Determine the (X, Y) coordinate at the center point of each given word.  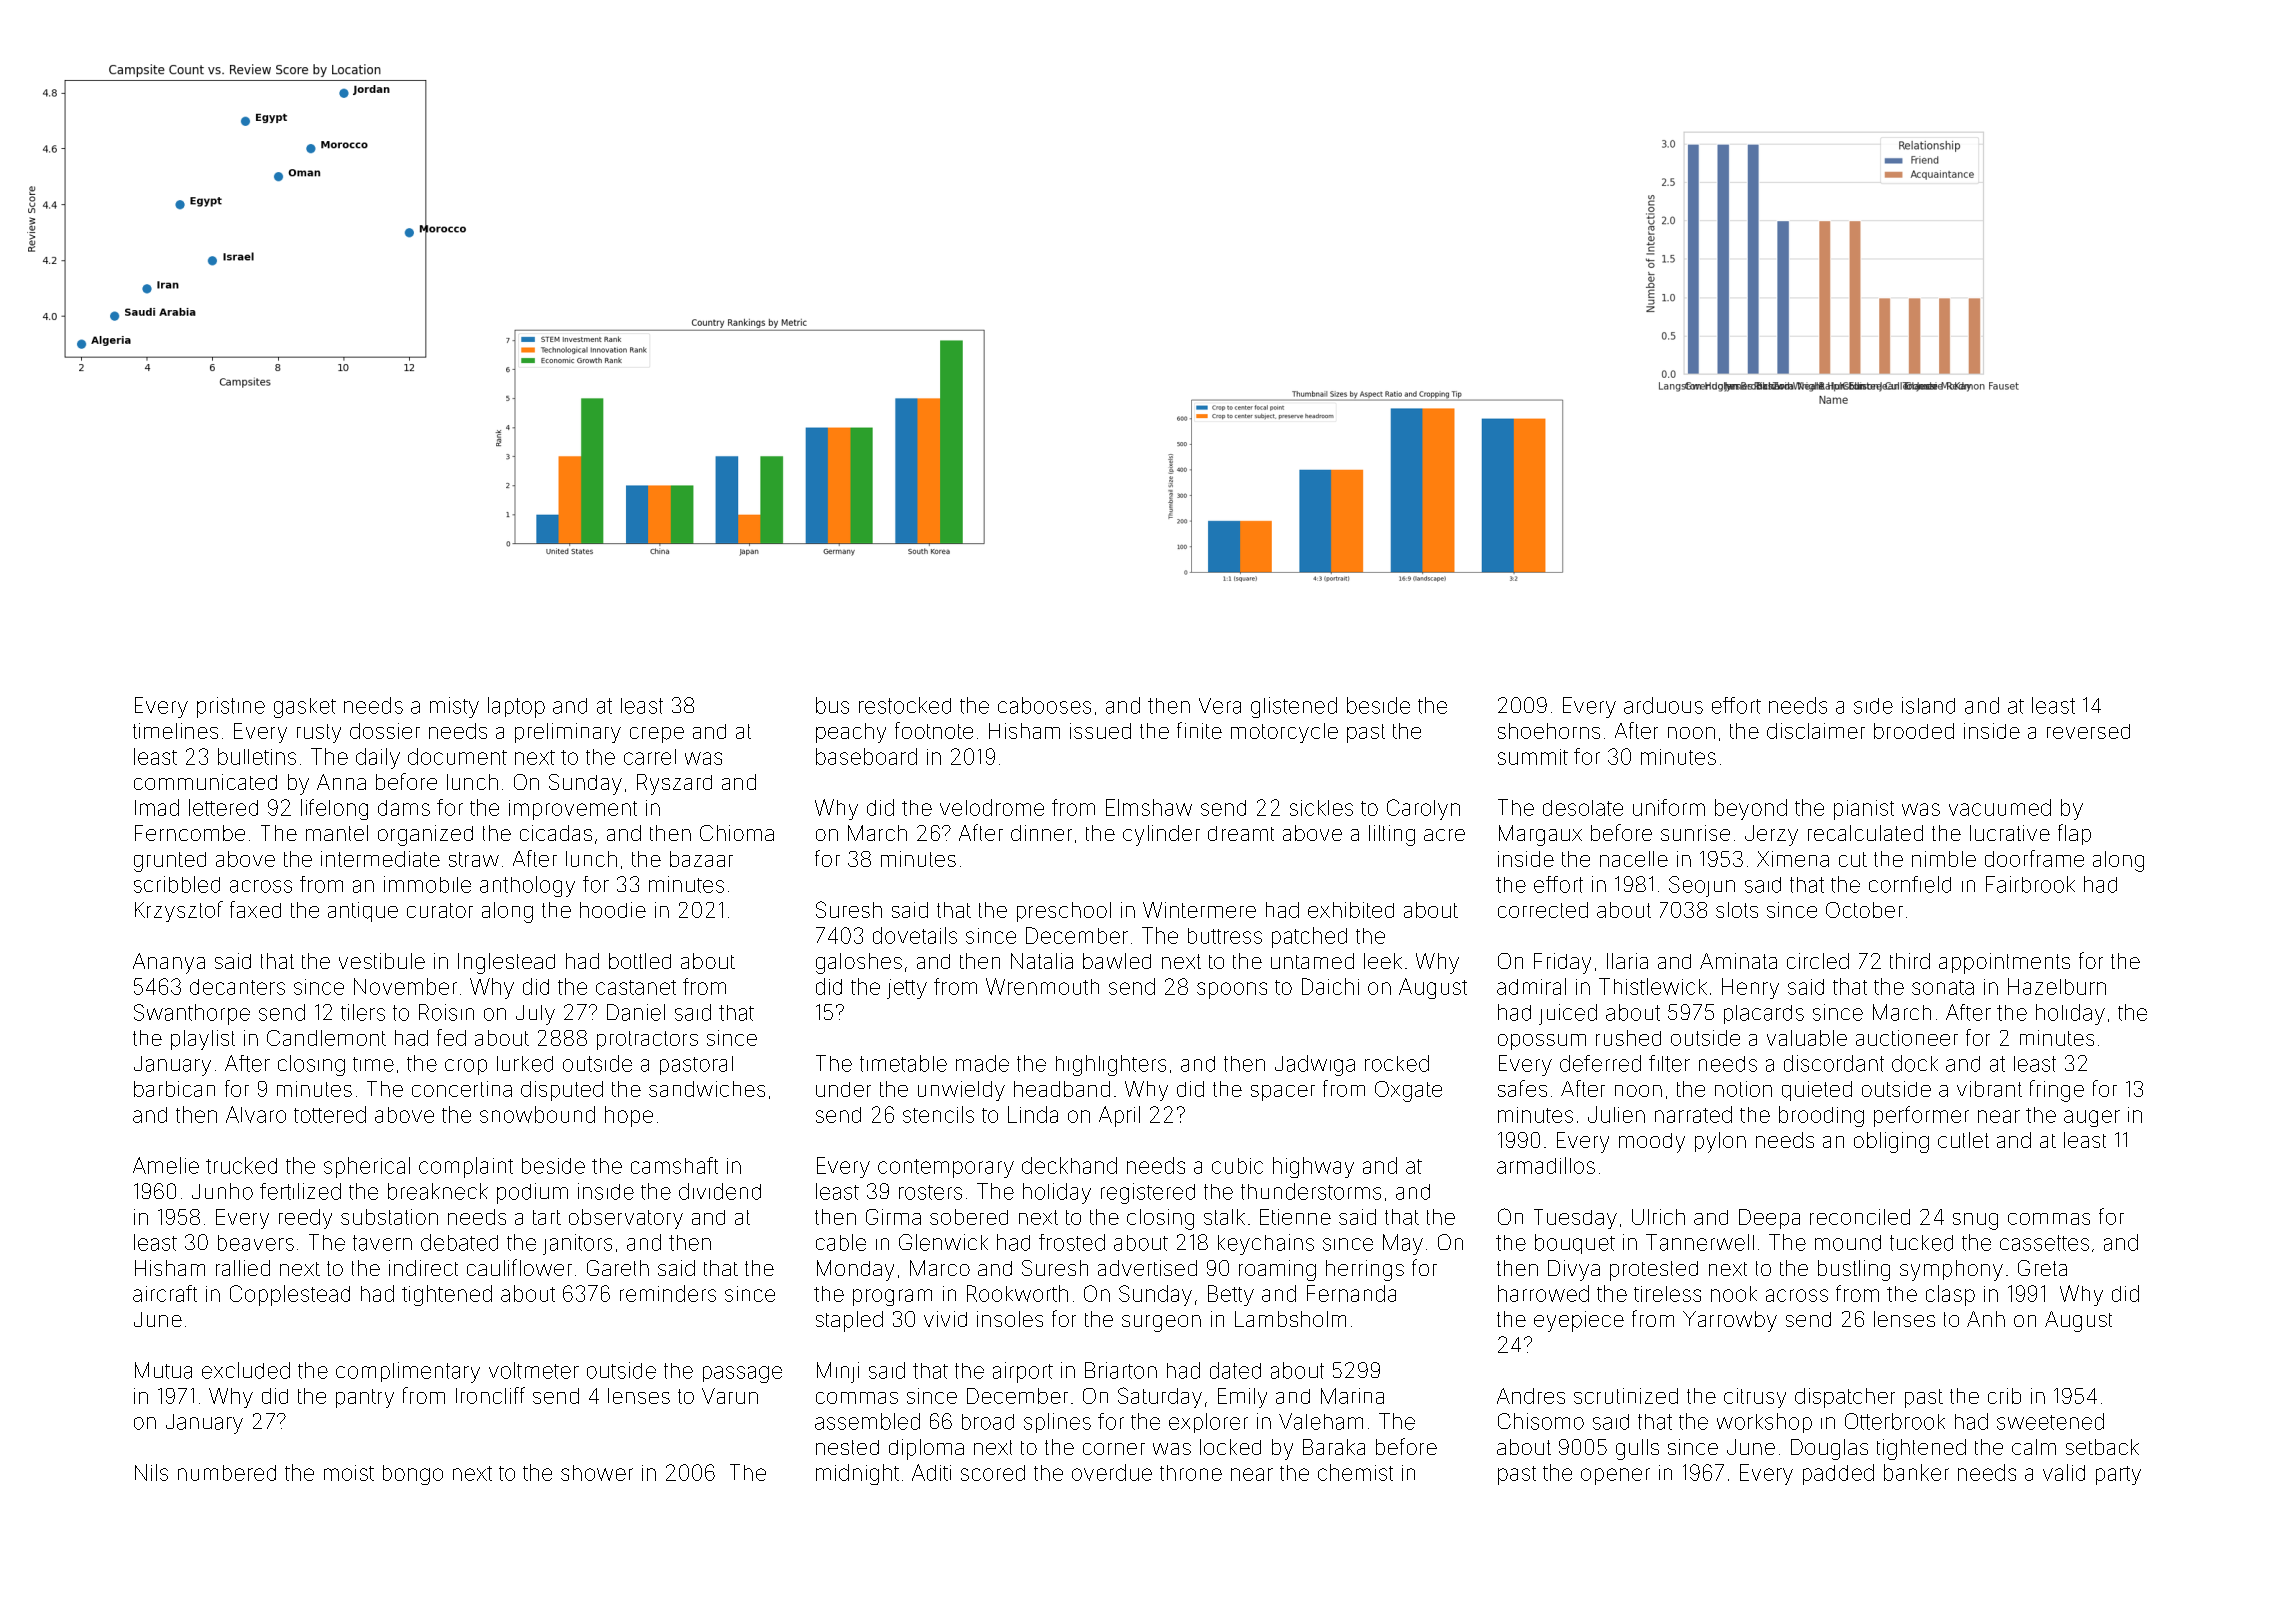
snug (1975, 1221)
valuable (1807, 1038)
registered (1148, 1193)
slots (1737, 910)
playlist (203, 1040)
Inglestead (506, 963)
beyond (1751, 809)
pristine (231, 707)
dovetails (915, 935)
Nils (151, 1472)
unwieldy (961, 1091)
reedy (305, 1219)
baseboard (866, 756)
